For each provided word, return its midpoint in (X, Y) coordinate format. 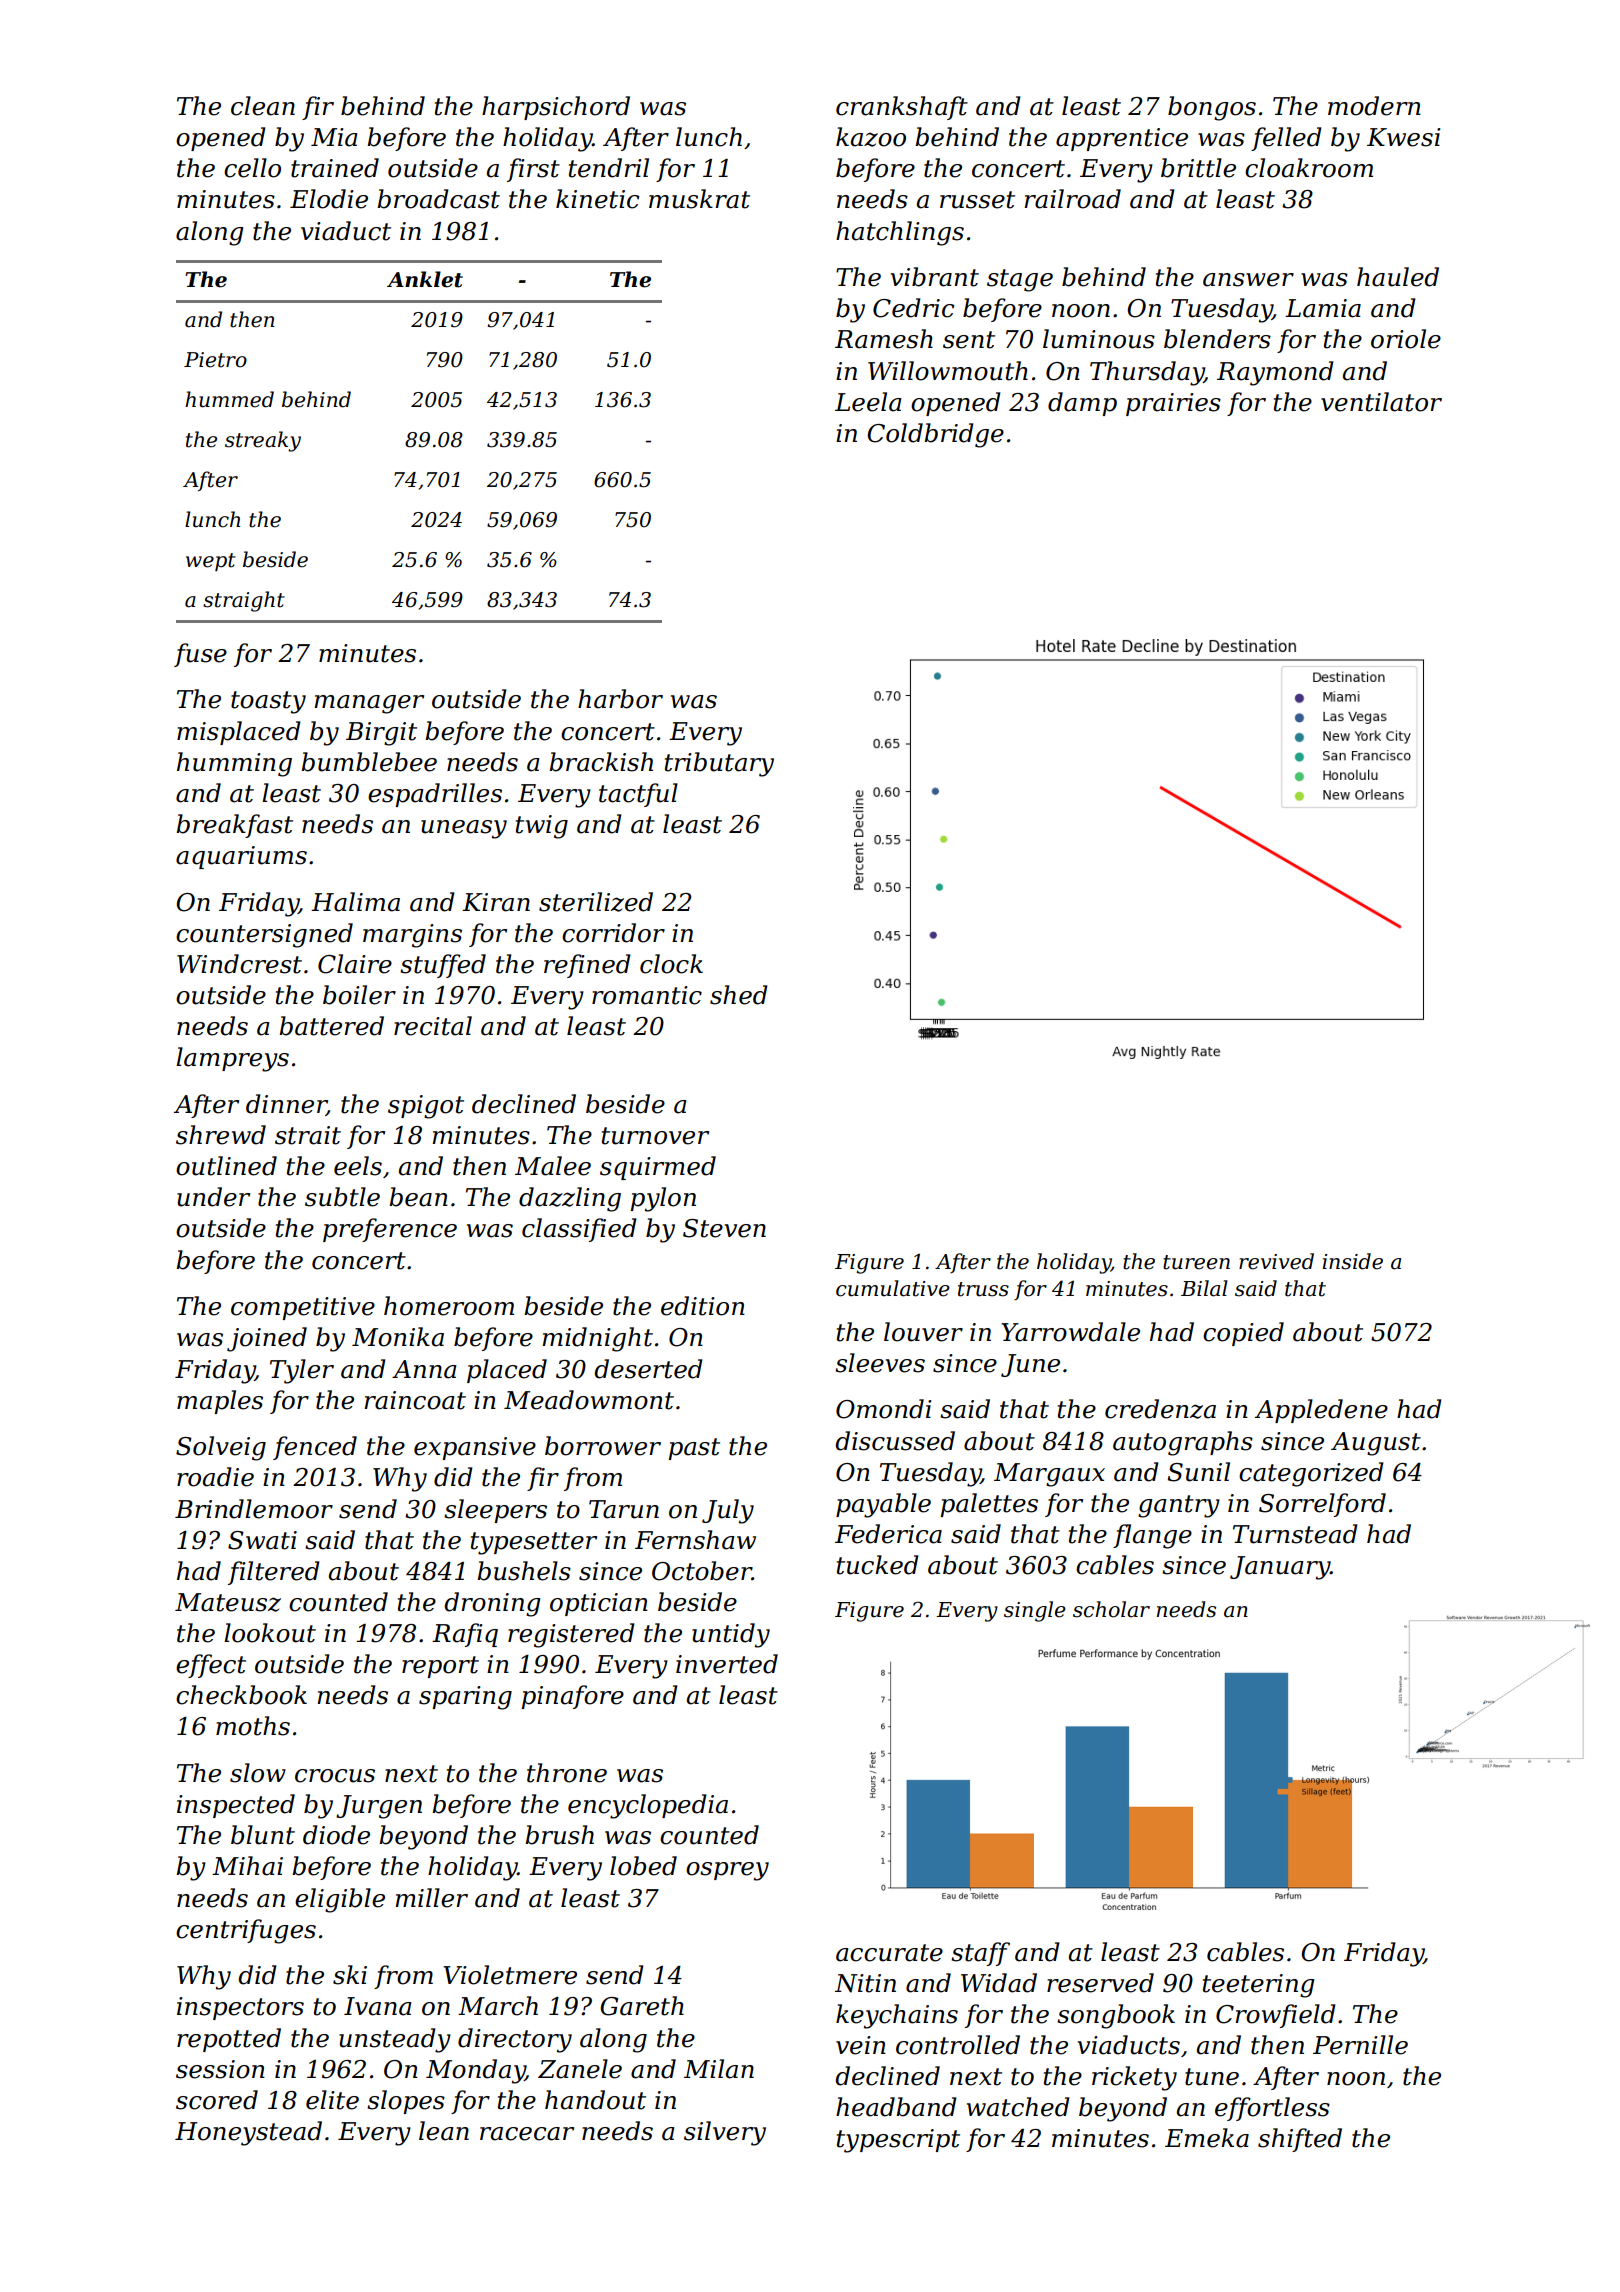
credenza (1160, 1409)
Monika (398, 1337)
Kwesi (1404, 137)
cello (252, 168)
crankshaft (902, 108)
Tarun (624, 1509)
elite (332, 2100)
